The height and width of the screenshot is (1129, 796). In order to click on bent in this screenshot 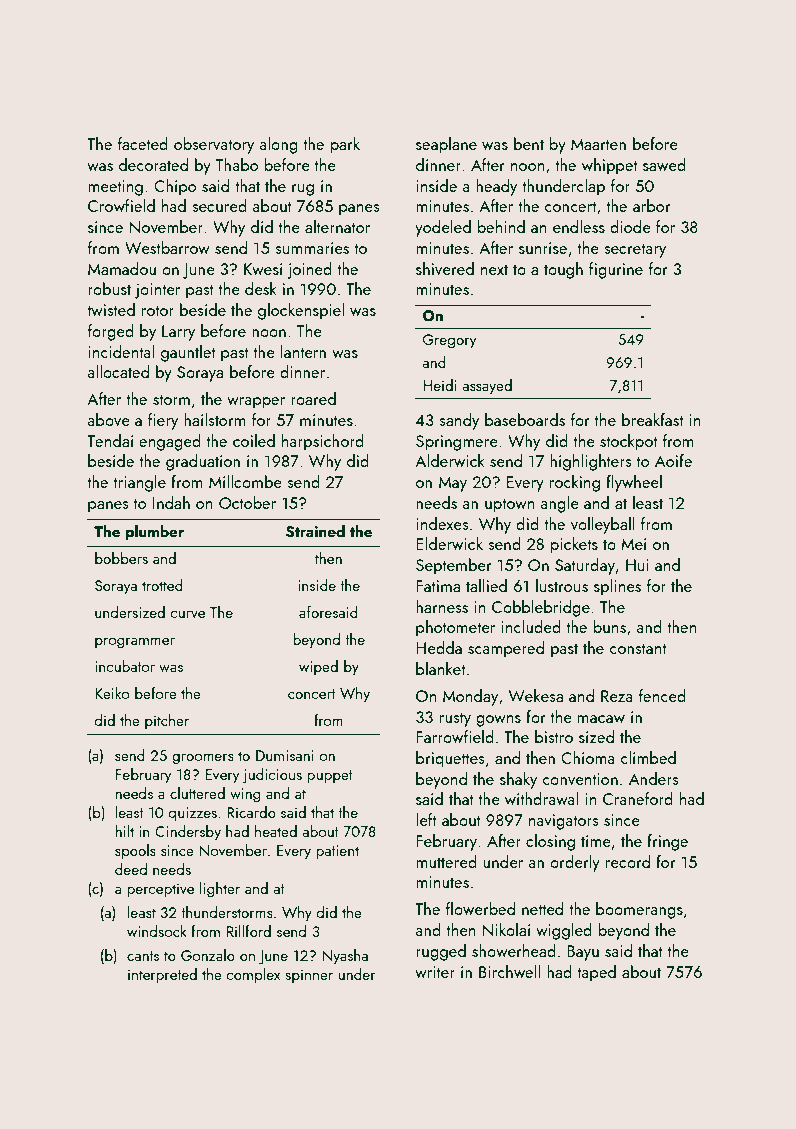, I will do `click(529, 143)`.
